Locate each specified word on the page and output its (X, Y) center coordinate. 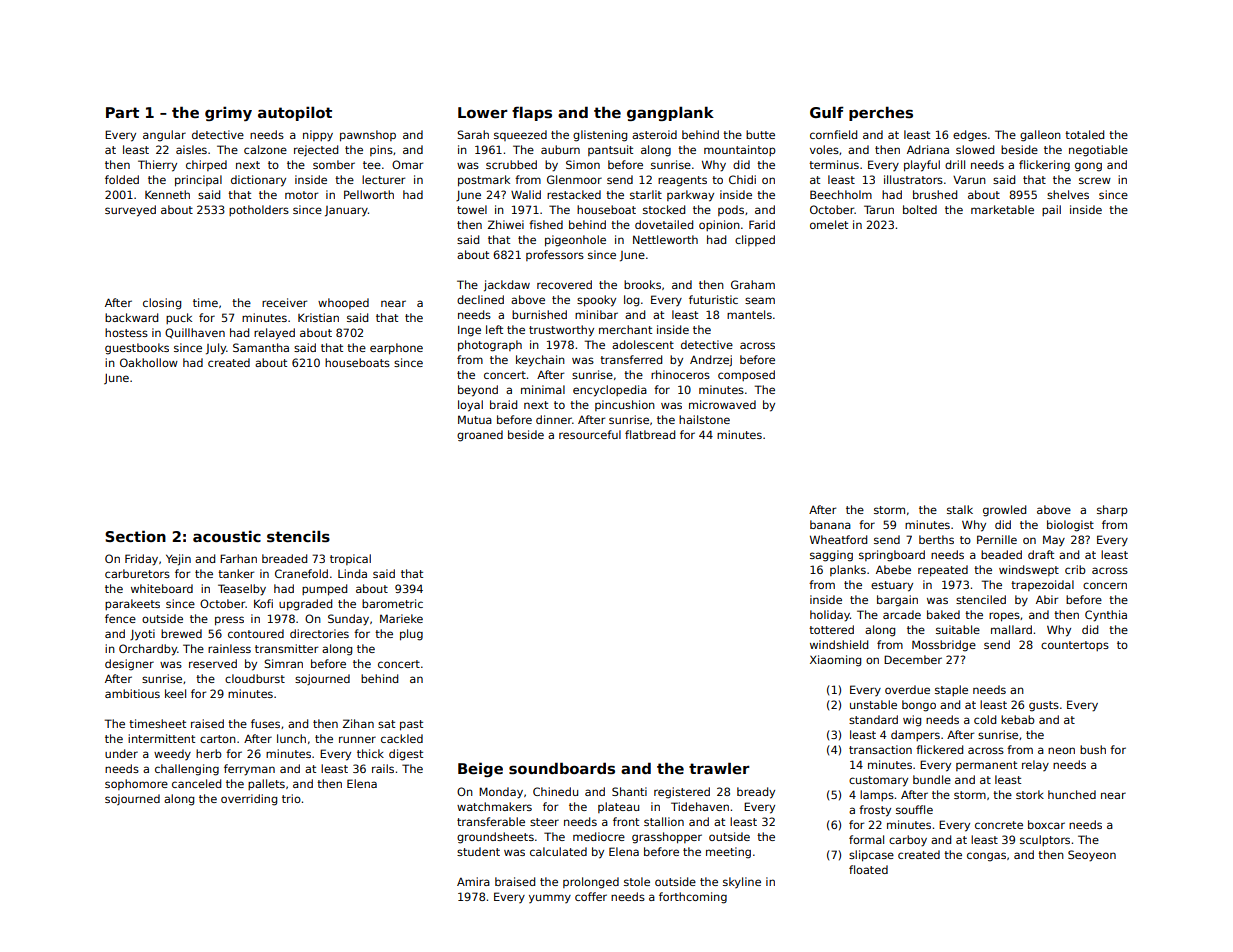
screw (1095, 180)
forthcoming (693, 898)
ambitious (132, 693)
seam (760, 300)
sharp (1112, 510)
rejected (316, 150)
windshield (839, 644)
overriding (249, 800)
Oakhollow (149, 362)
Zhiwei (506, 224)
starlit (646, 194)
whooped (343, 303)
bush (1093, 749)
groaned (480, 436)
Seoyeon (1092, 856)
